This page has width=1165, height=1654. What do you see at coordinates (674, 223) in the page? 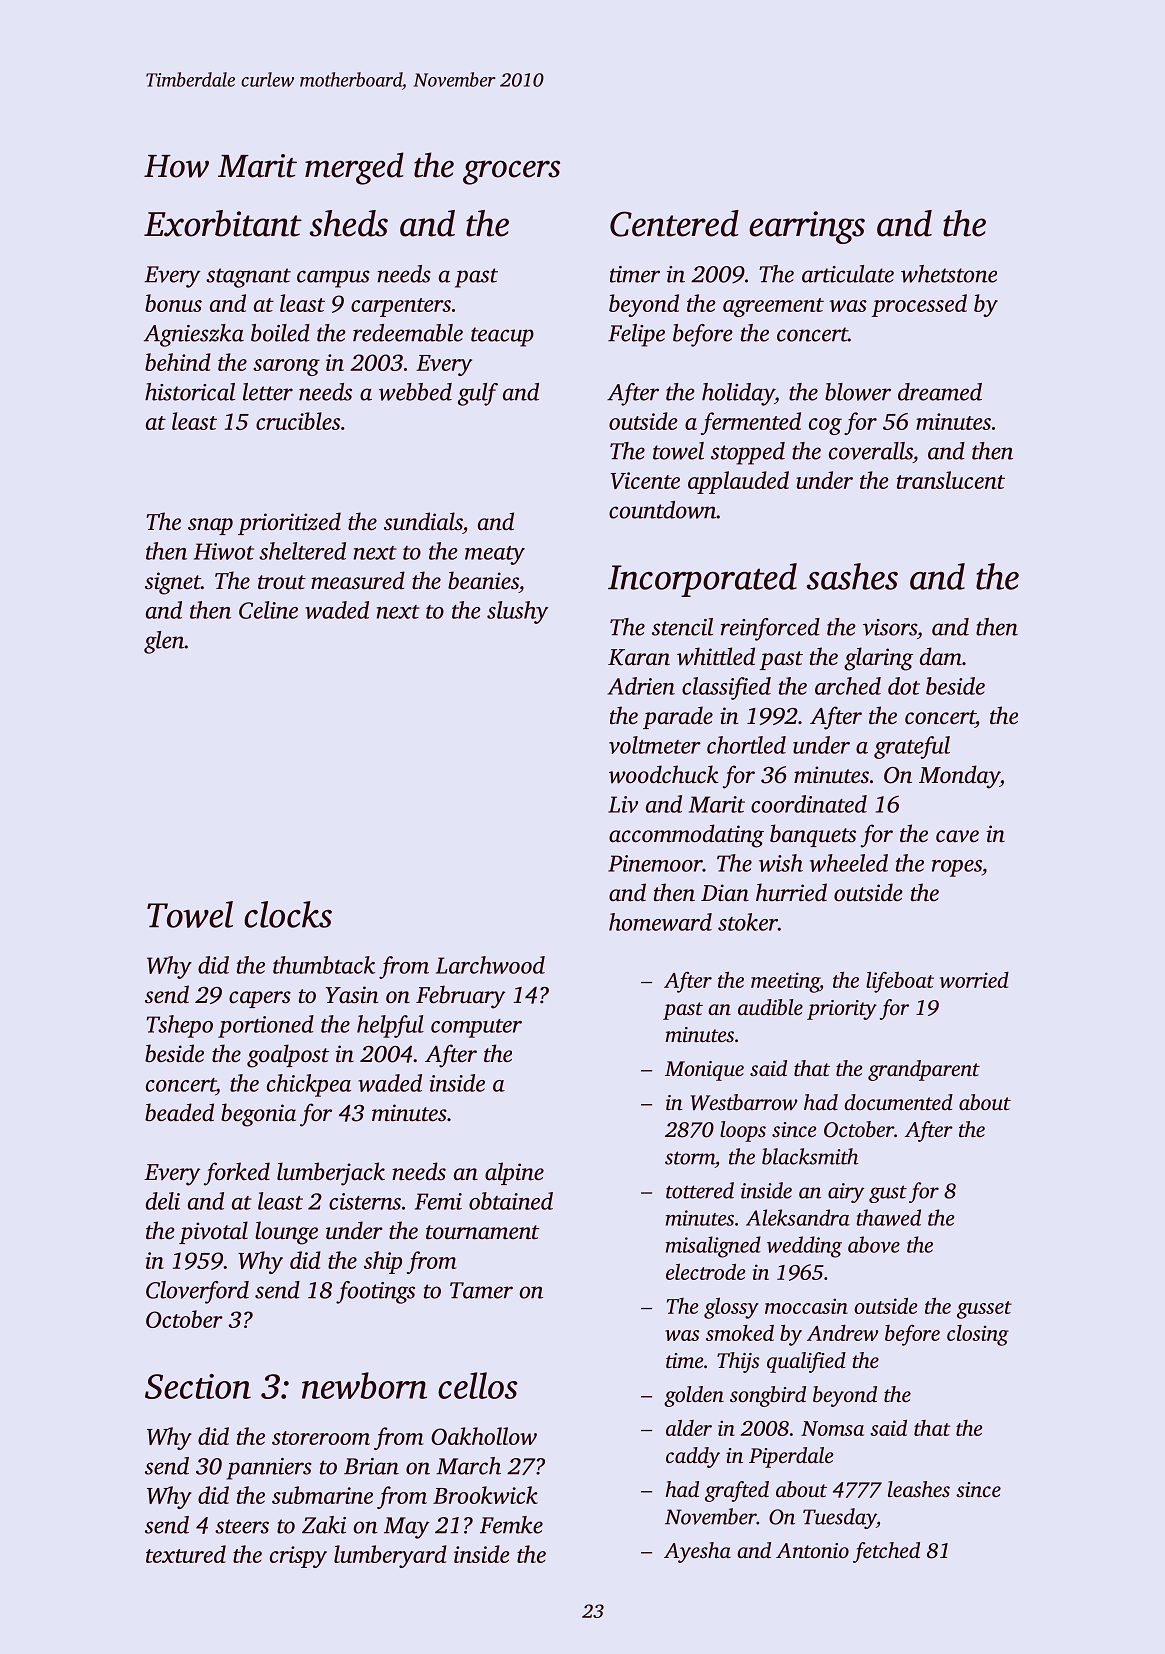
I see `Centered` at bounding box center [674, 223].
